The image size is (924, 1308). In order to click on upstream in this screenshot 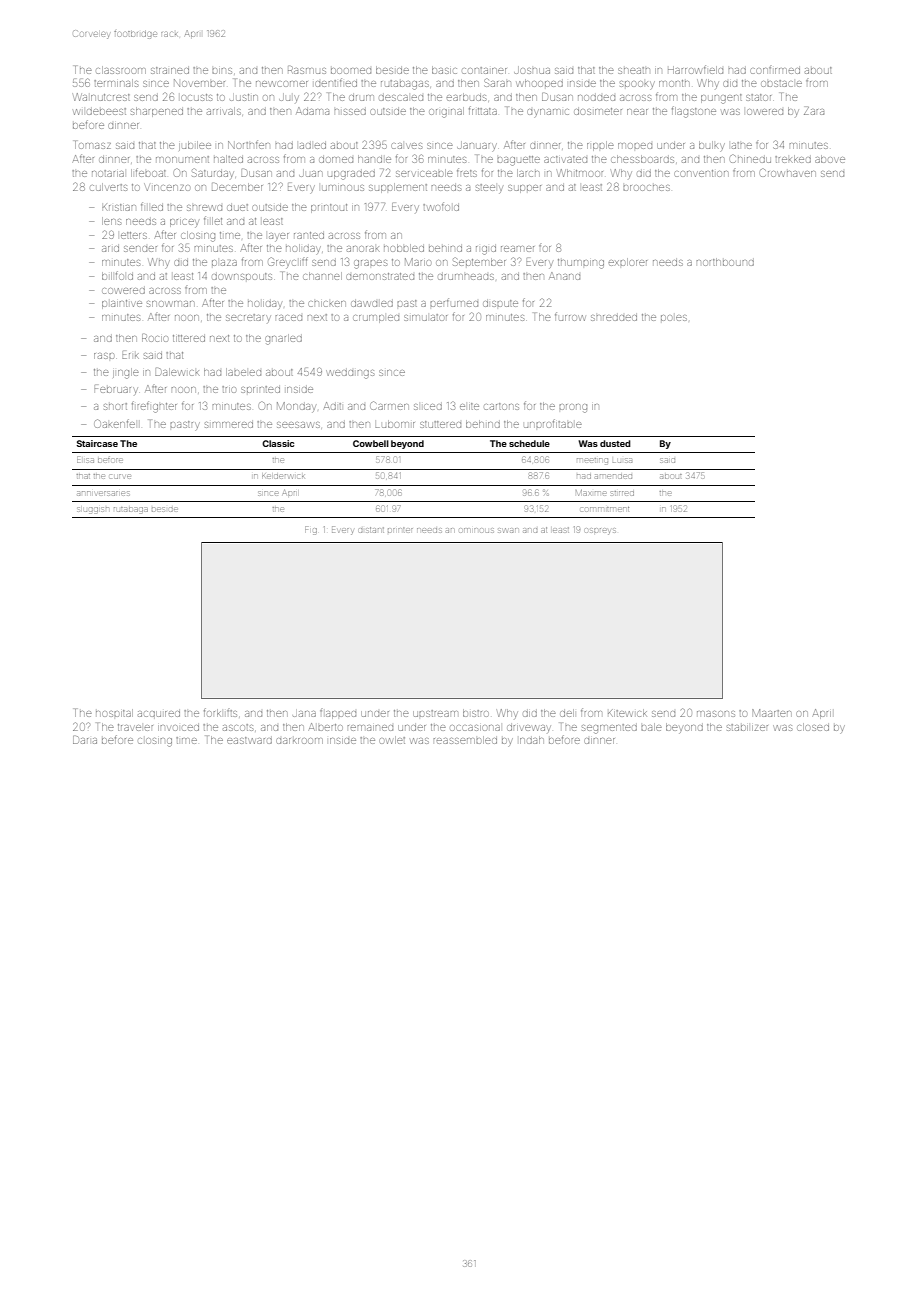, I will do `click(435, 713)`.
